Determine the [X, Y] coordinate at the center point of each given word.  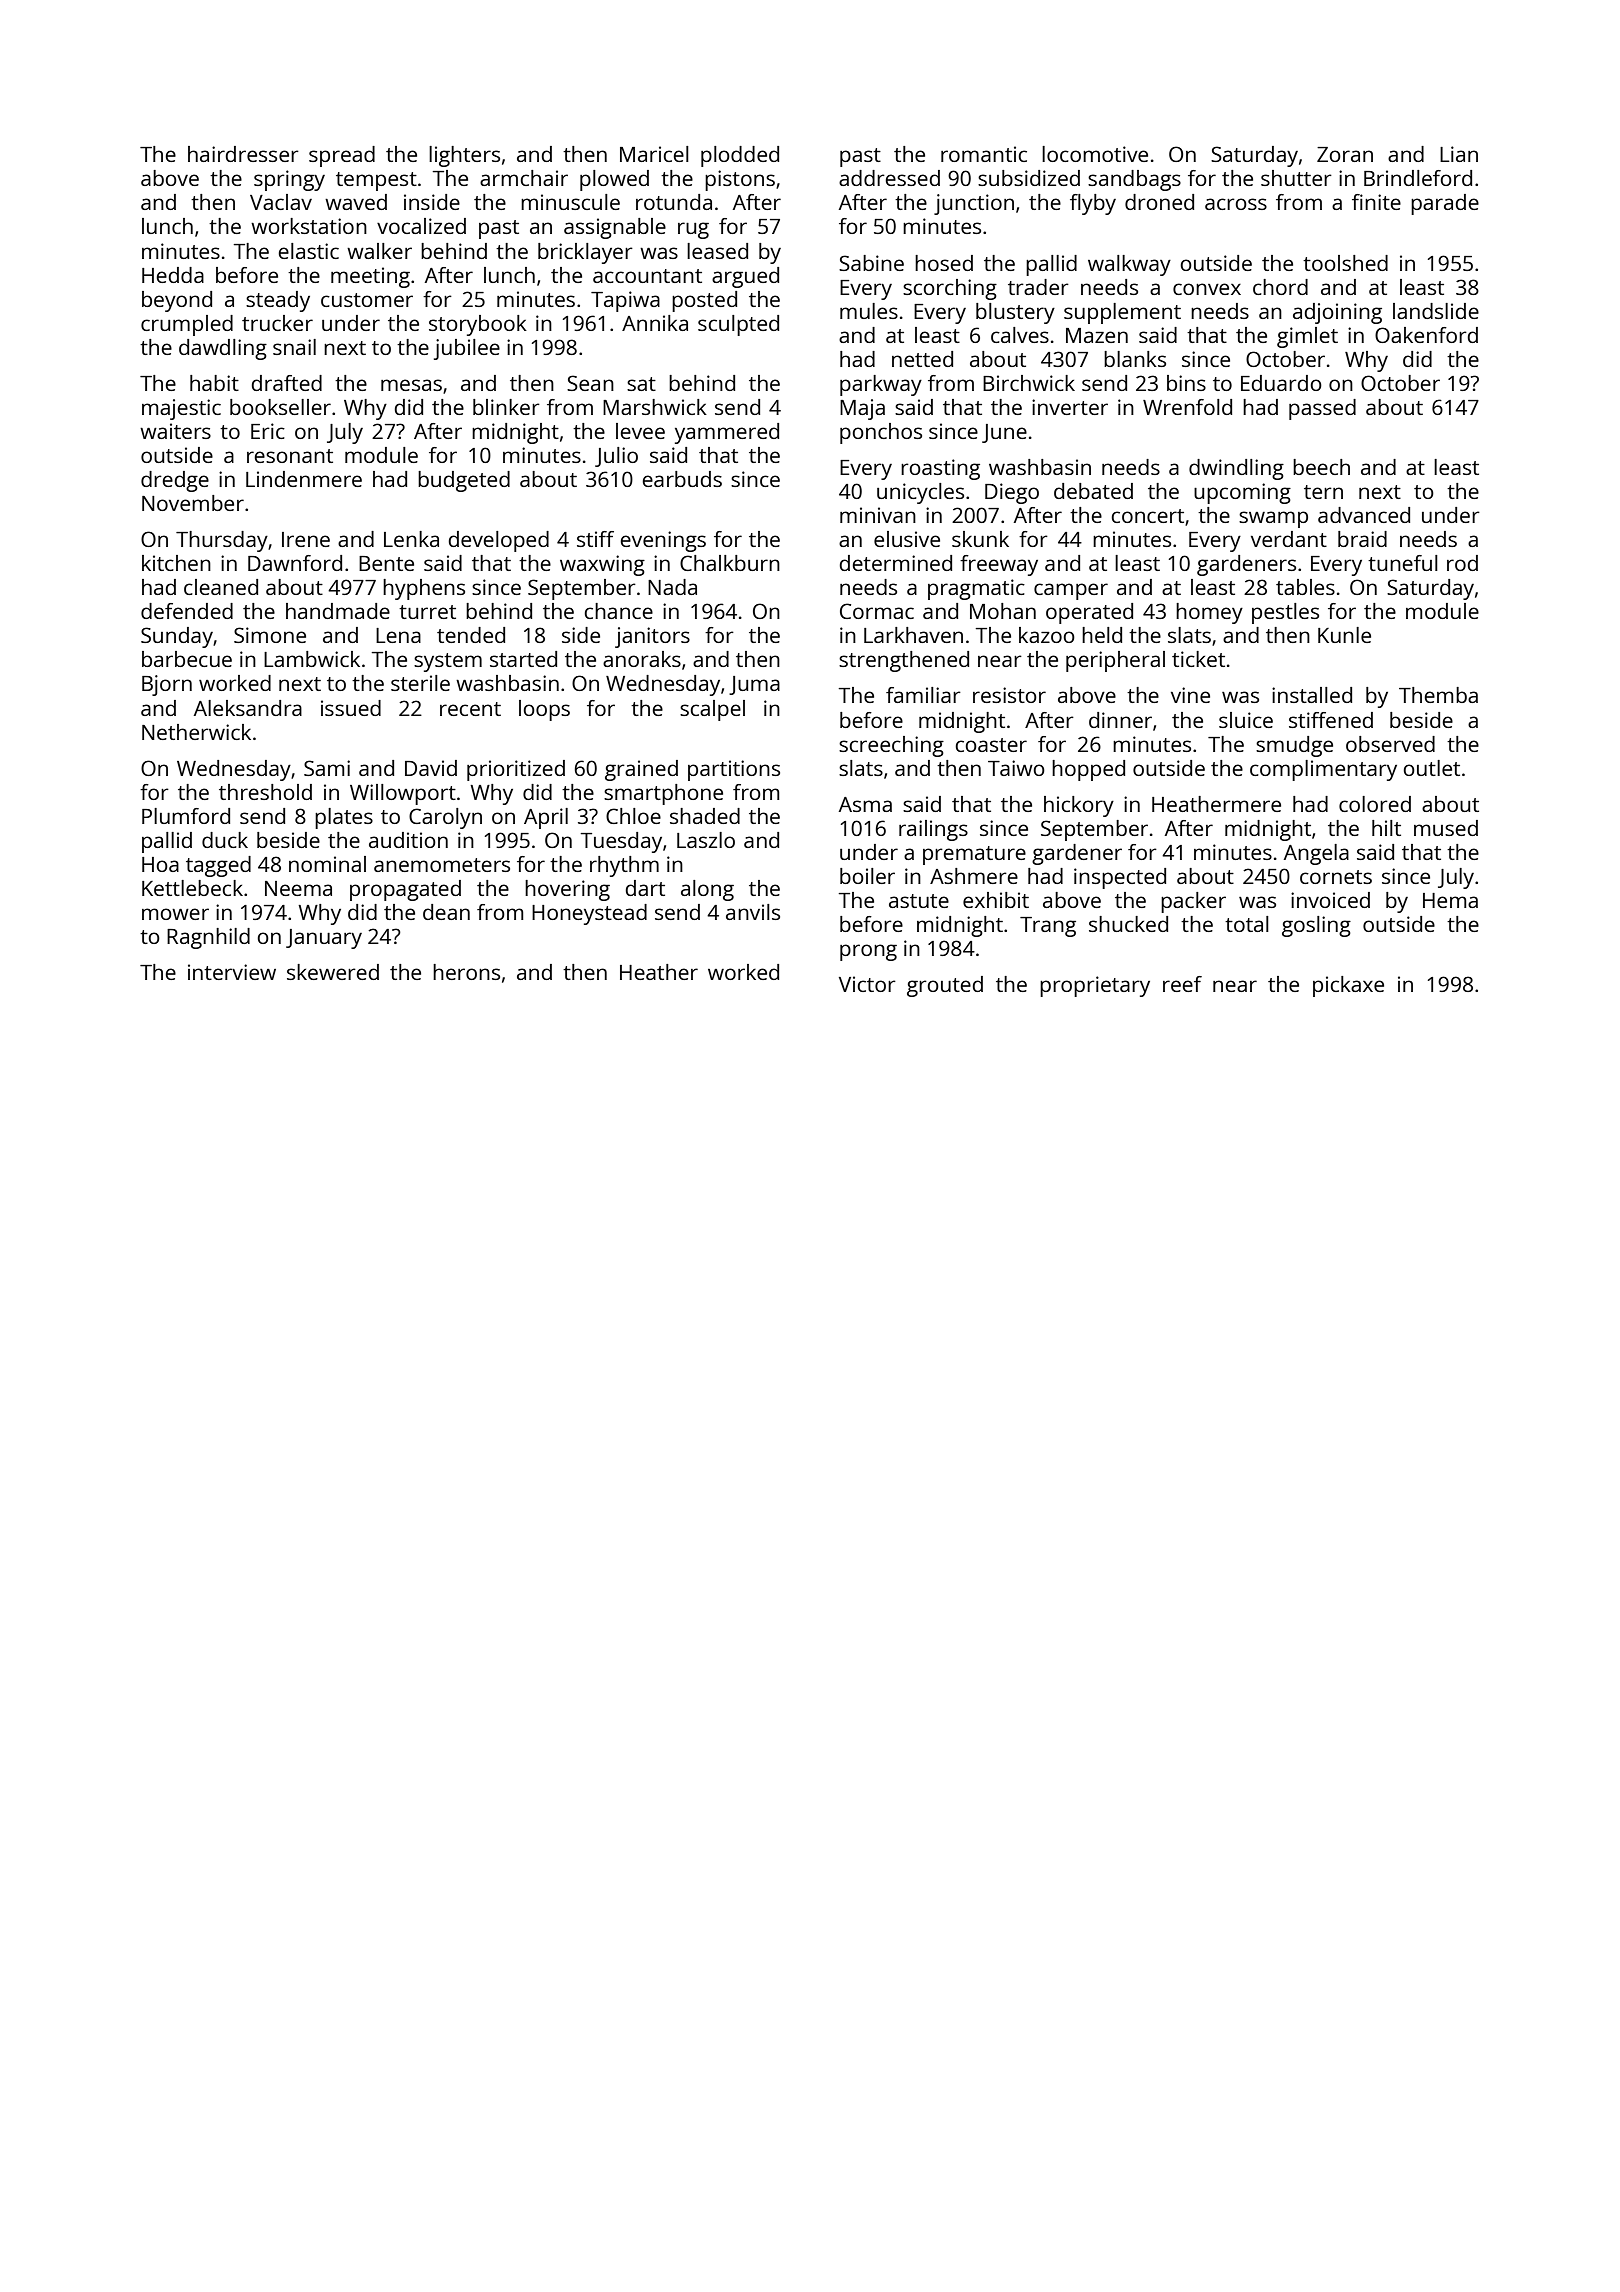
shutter [1296, 178]
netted [922, 359]
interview [232, 972]
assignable [615, 228]
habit [214, 383]
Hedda [173, 275]
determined [896, 563]
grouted [945, 986]
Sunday [177, 637]
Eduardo [1281, 383]
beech [1321, 467]
